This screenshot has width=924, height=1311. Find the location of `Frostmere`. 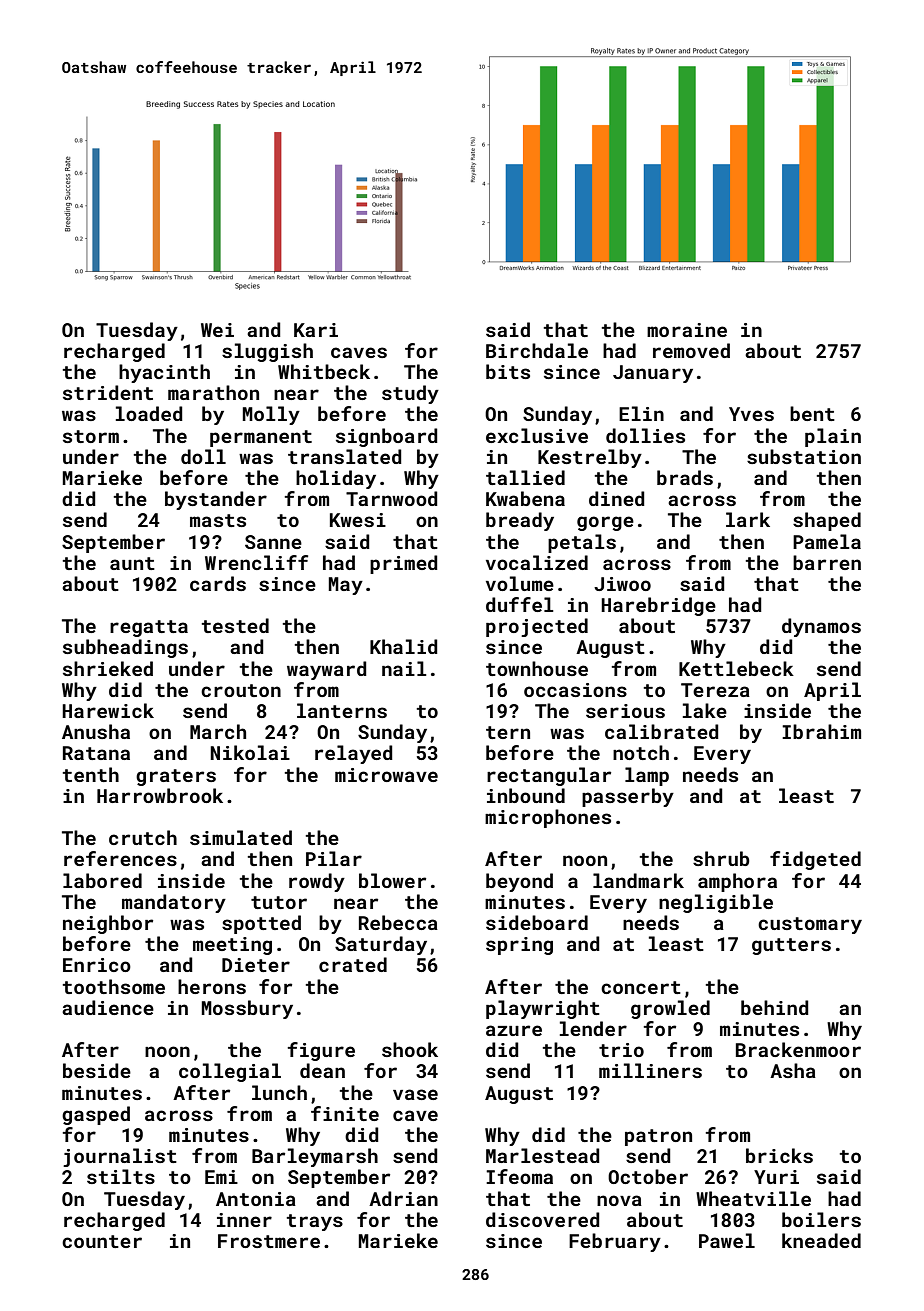

Frostmere is located at coordinates (269, 1241).
